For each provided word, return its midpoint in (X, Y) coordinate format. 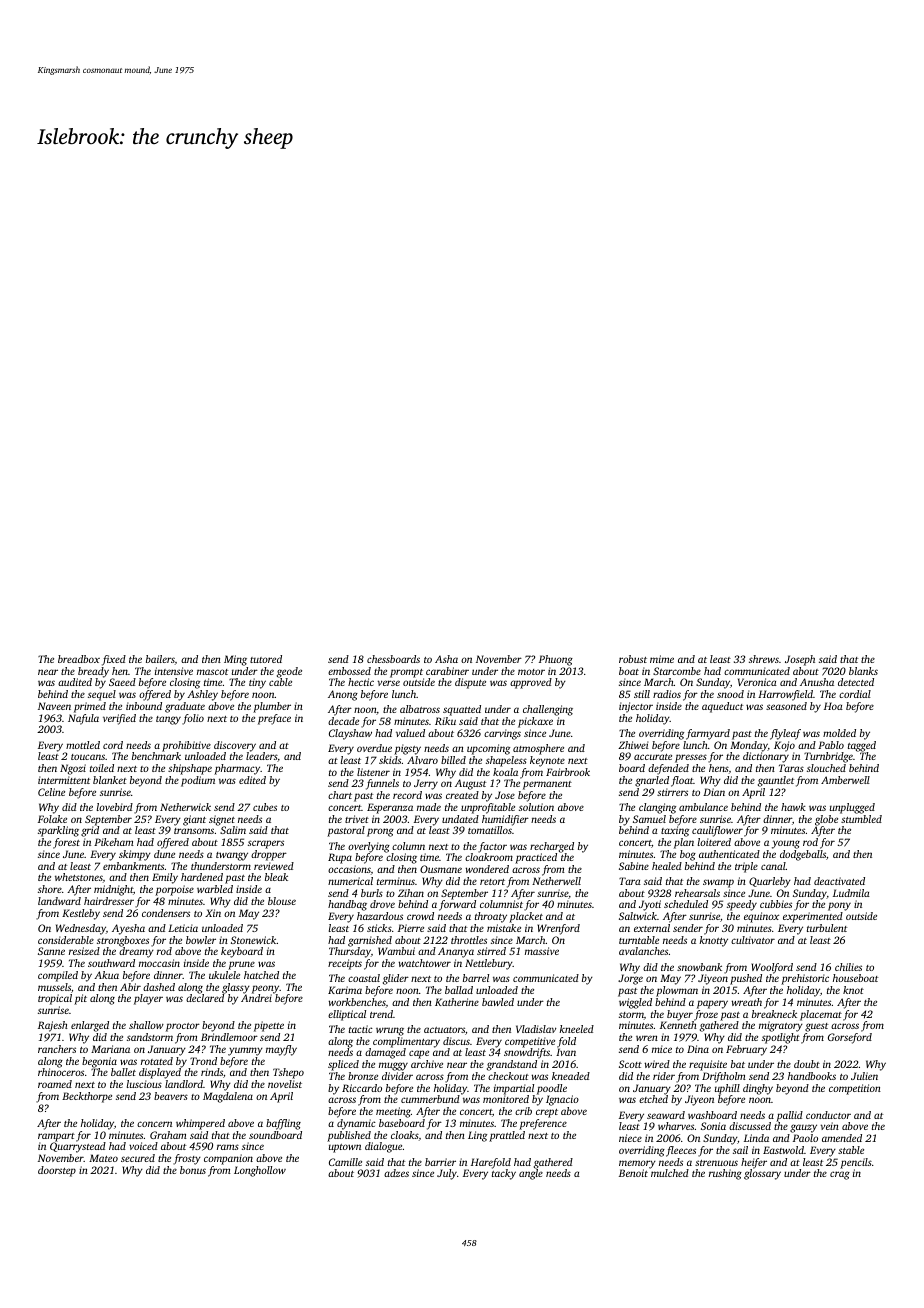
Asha (446, 659)
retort (492, 882)
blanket (110, 780)
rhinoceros (61, 1072)
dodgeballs (803, 855)
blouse (282, 901)
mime (662, 659)
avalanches (643, 951)
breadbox (79, 659)
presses (691, 758)
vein (830, 1126)
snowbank (699, 967)
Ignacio (562, 1100)
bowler (201, 940)
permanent (547, 785)
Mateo (103, 1158)
